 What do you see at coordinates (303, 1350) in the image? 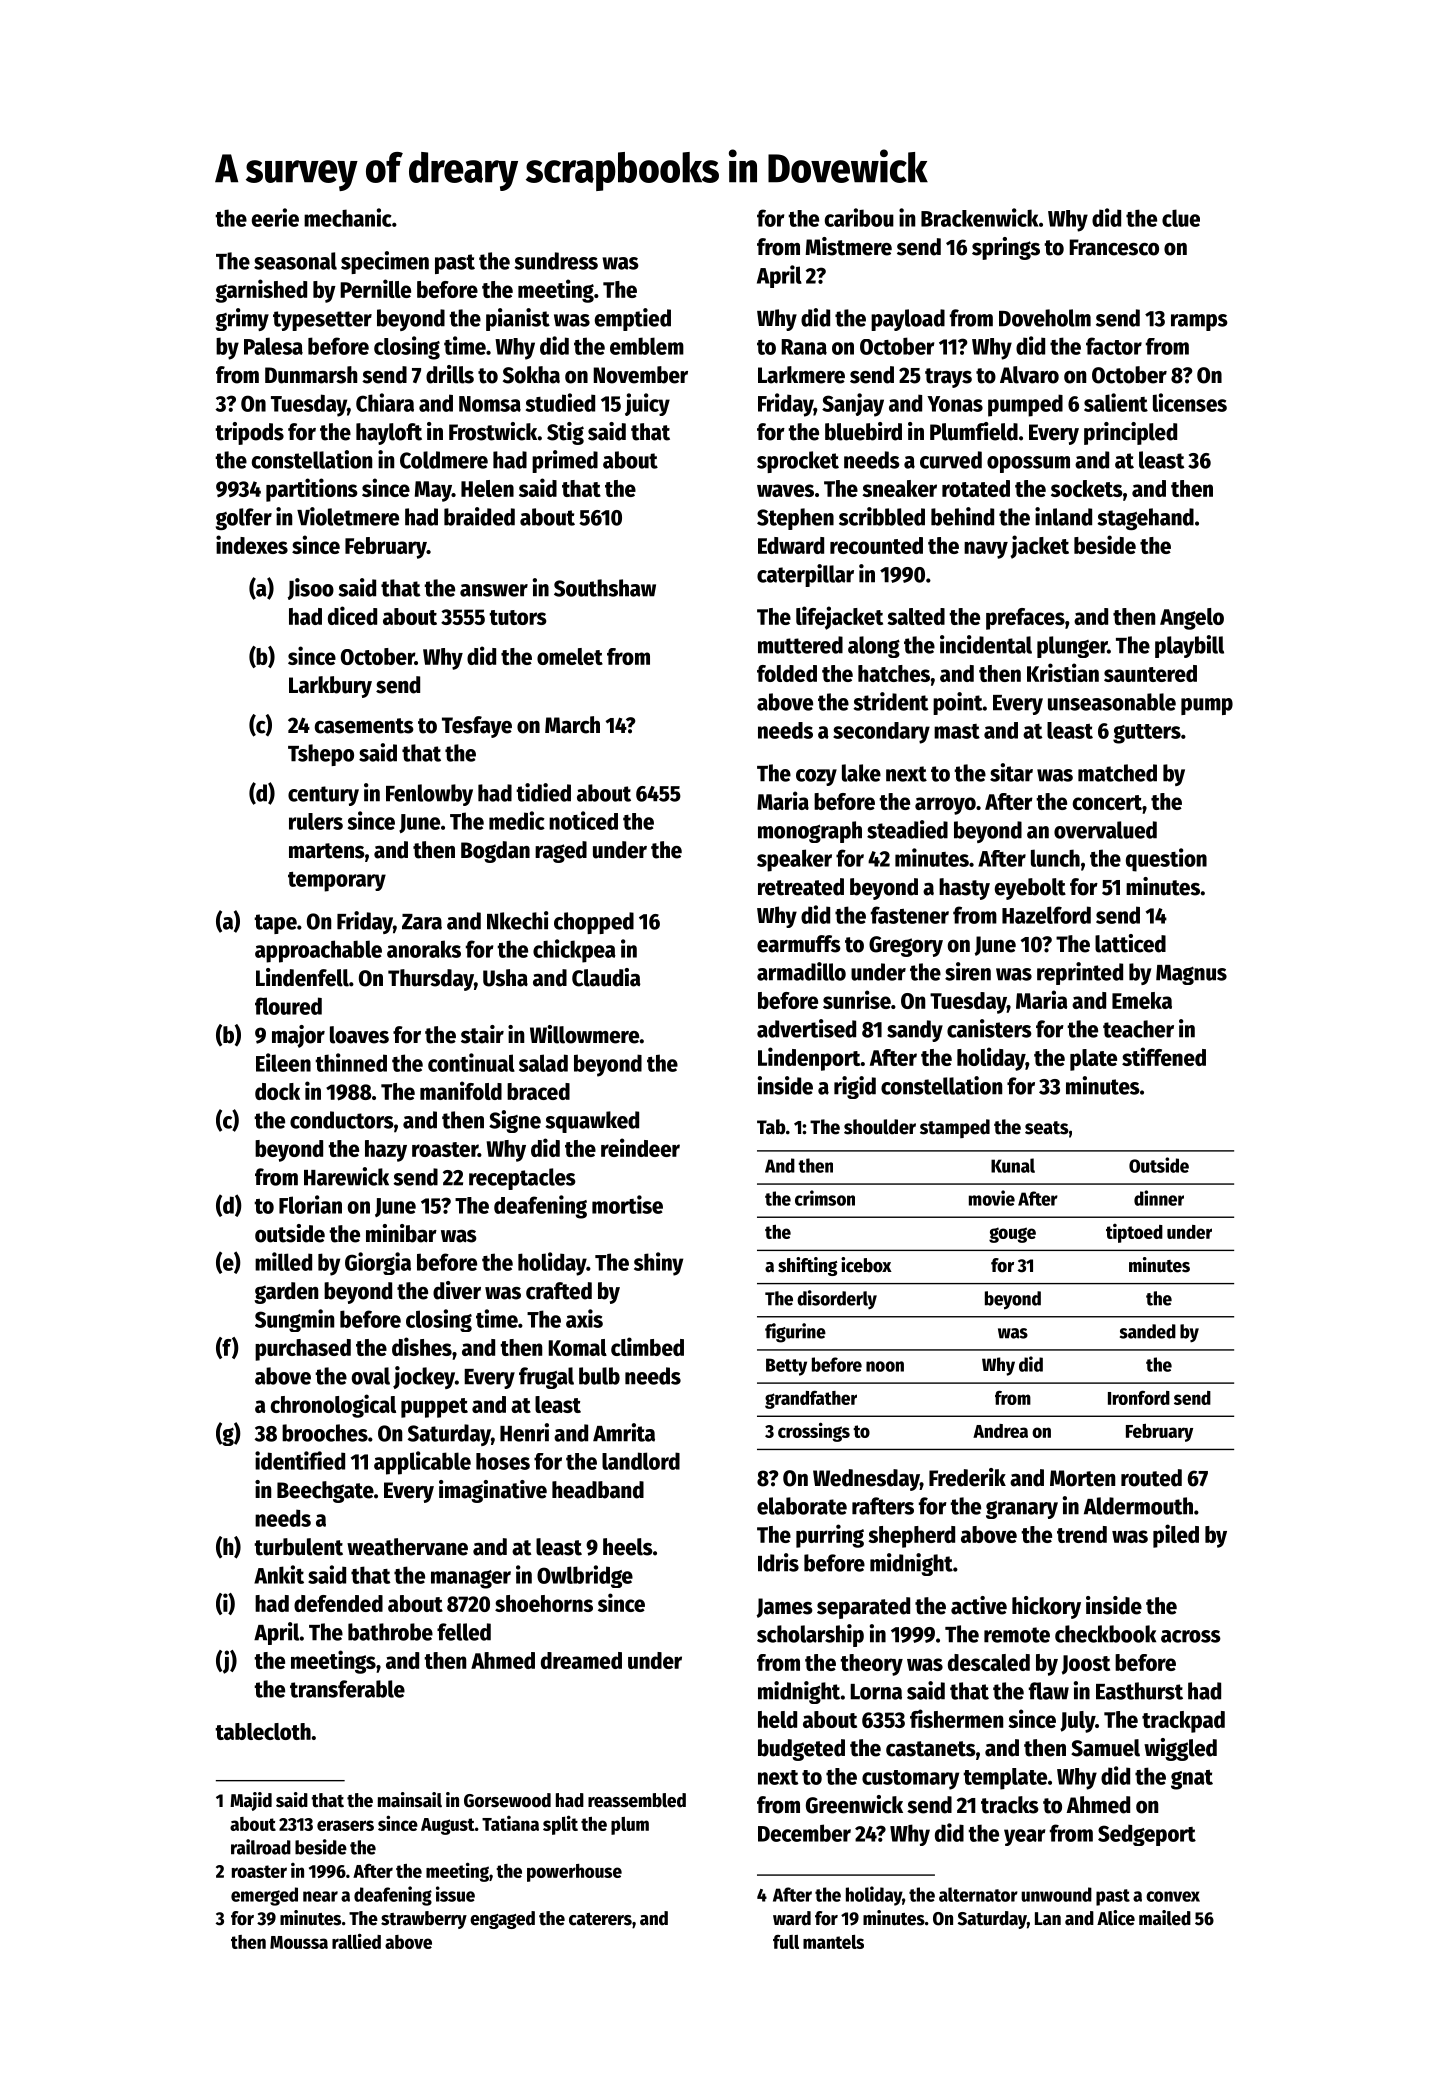
I see `purchased` at bounding box center [303, 1350].
